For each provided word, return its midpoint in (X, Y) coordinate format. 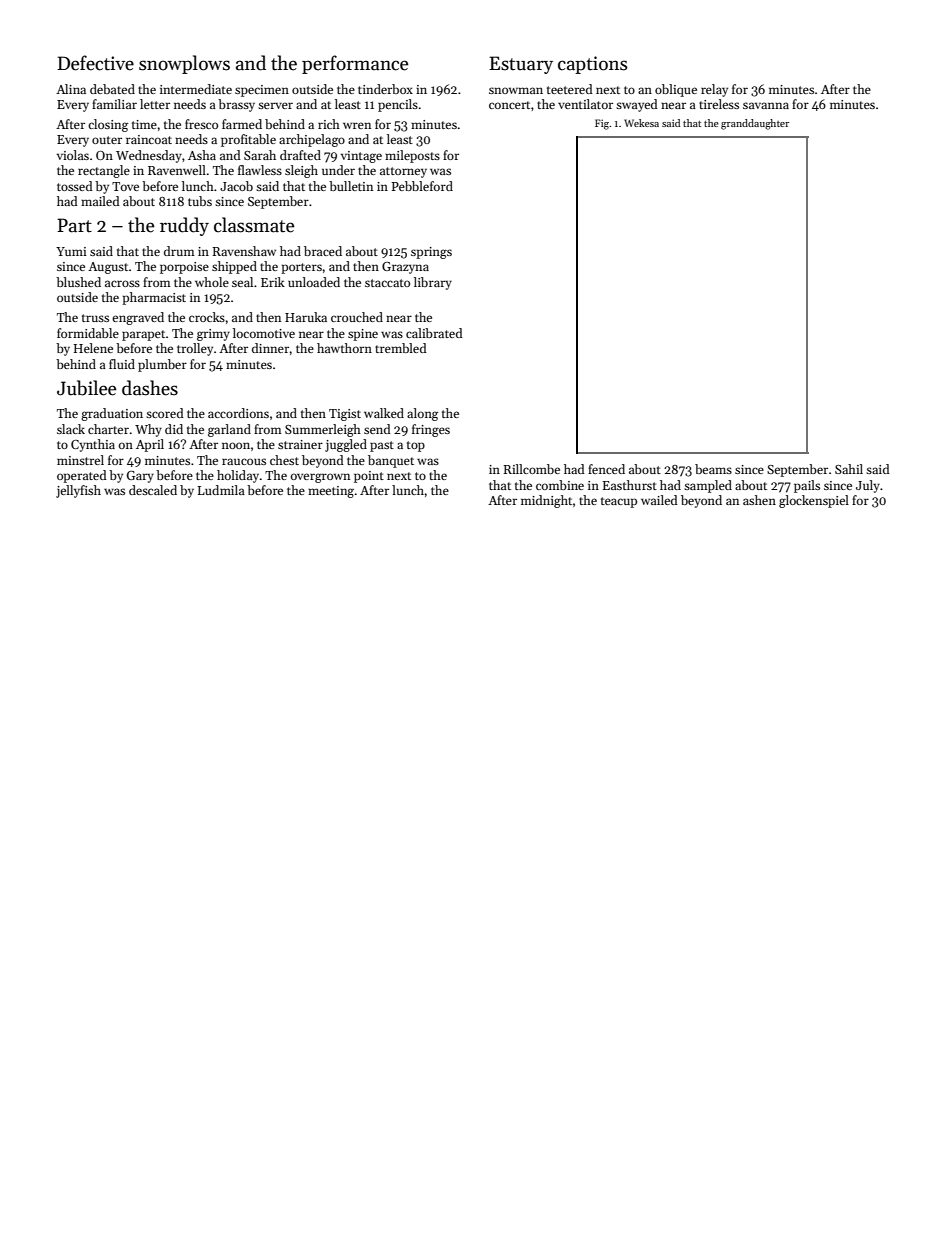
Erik (273, 282)
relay (714, 90)
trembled (401, 348)
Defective (95, 63)
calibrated (434, 333)
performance (355, 64)
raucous (244, 461)
